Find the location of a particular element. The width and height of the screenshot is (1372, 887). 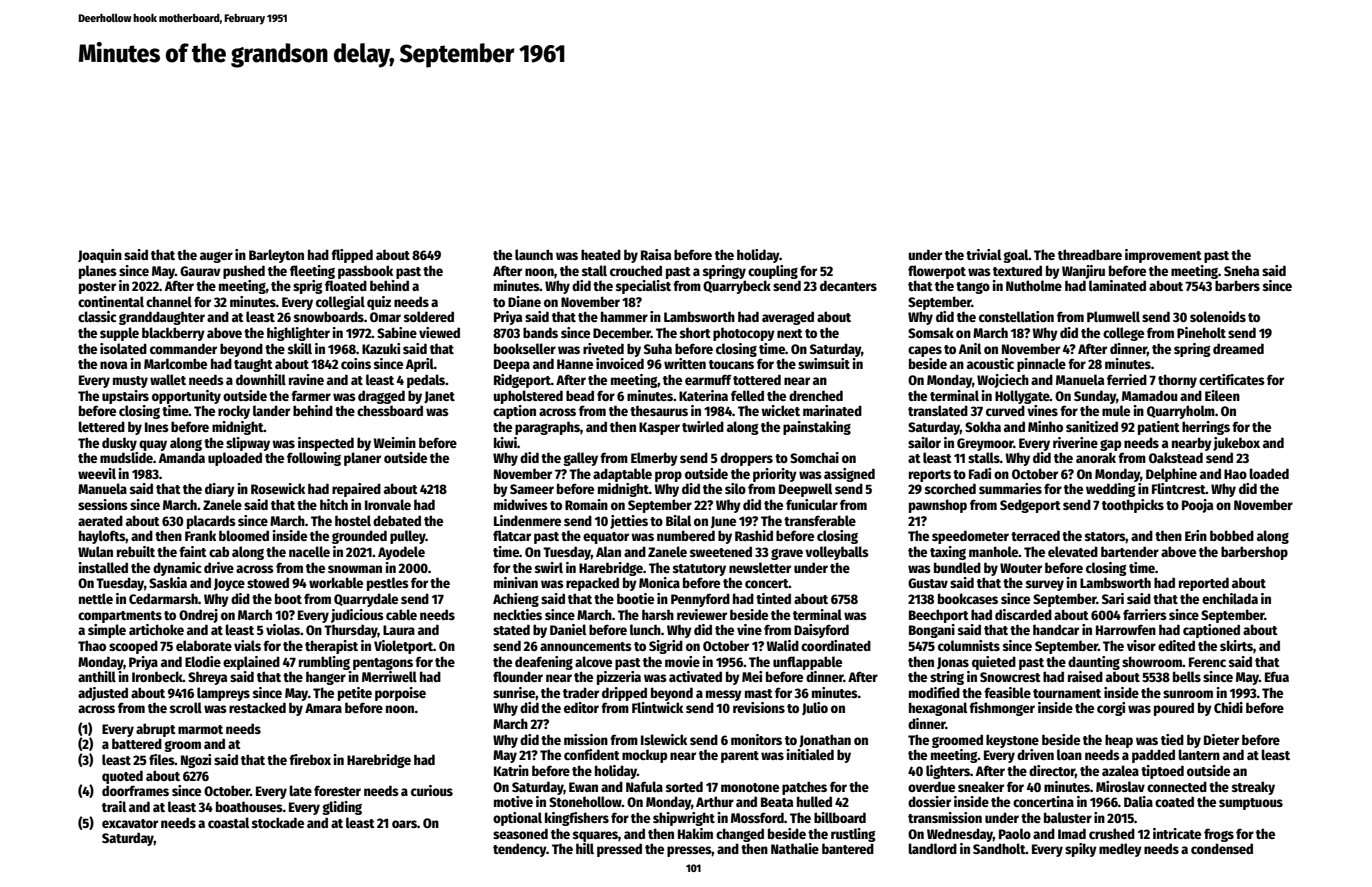

Islewick is located at coordinates (664, 739).
